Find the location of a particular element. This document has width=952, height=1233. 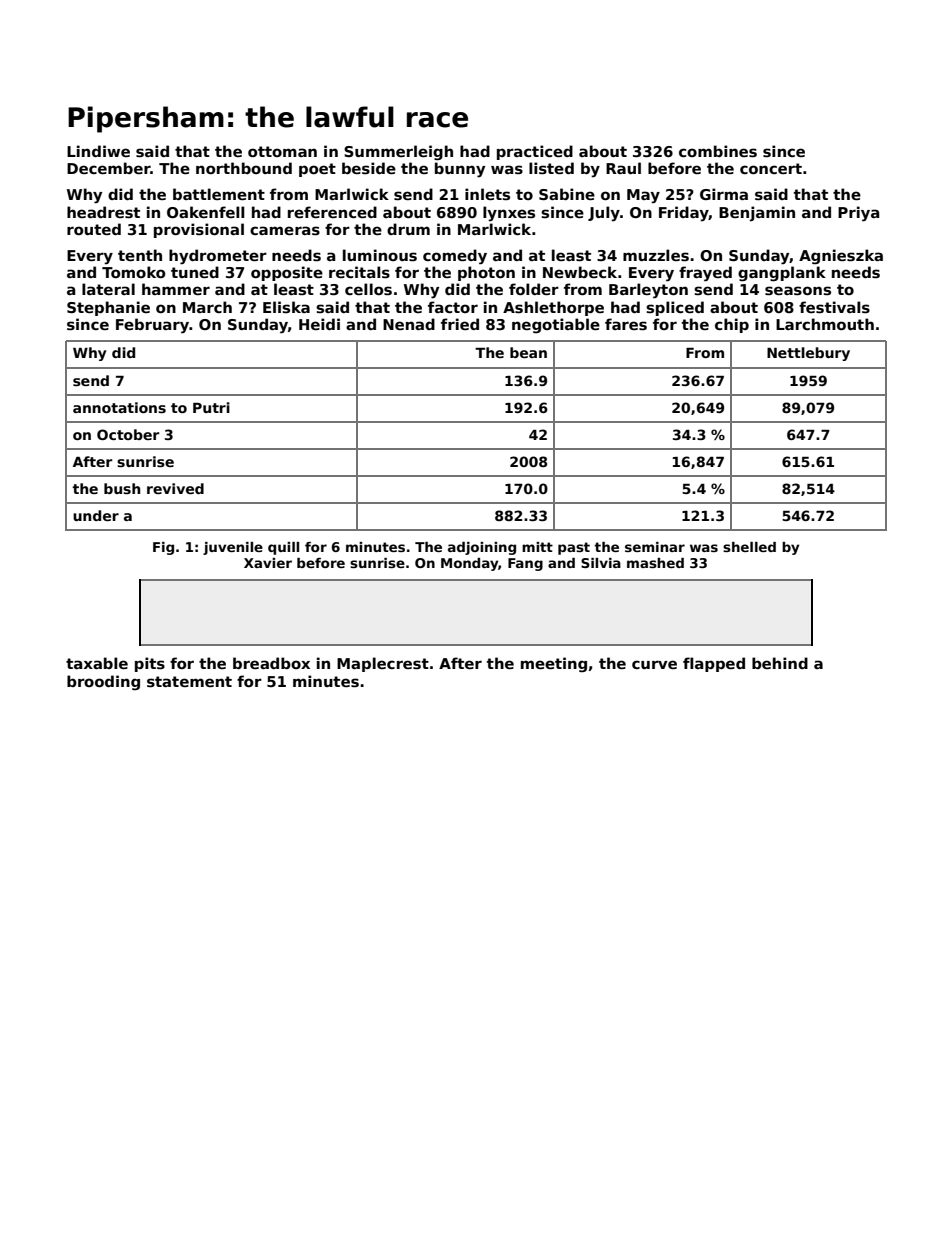

Girma is located at coordinates (724, 194).
